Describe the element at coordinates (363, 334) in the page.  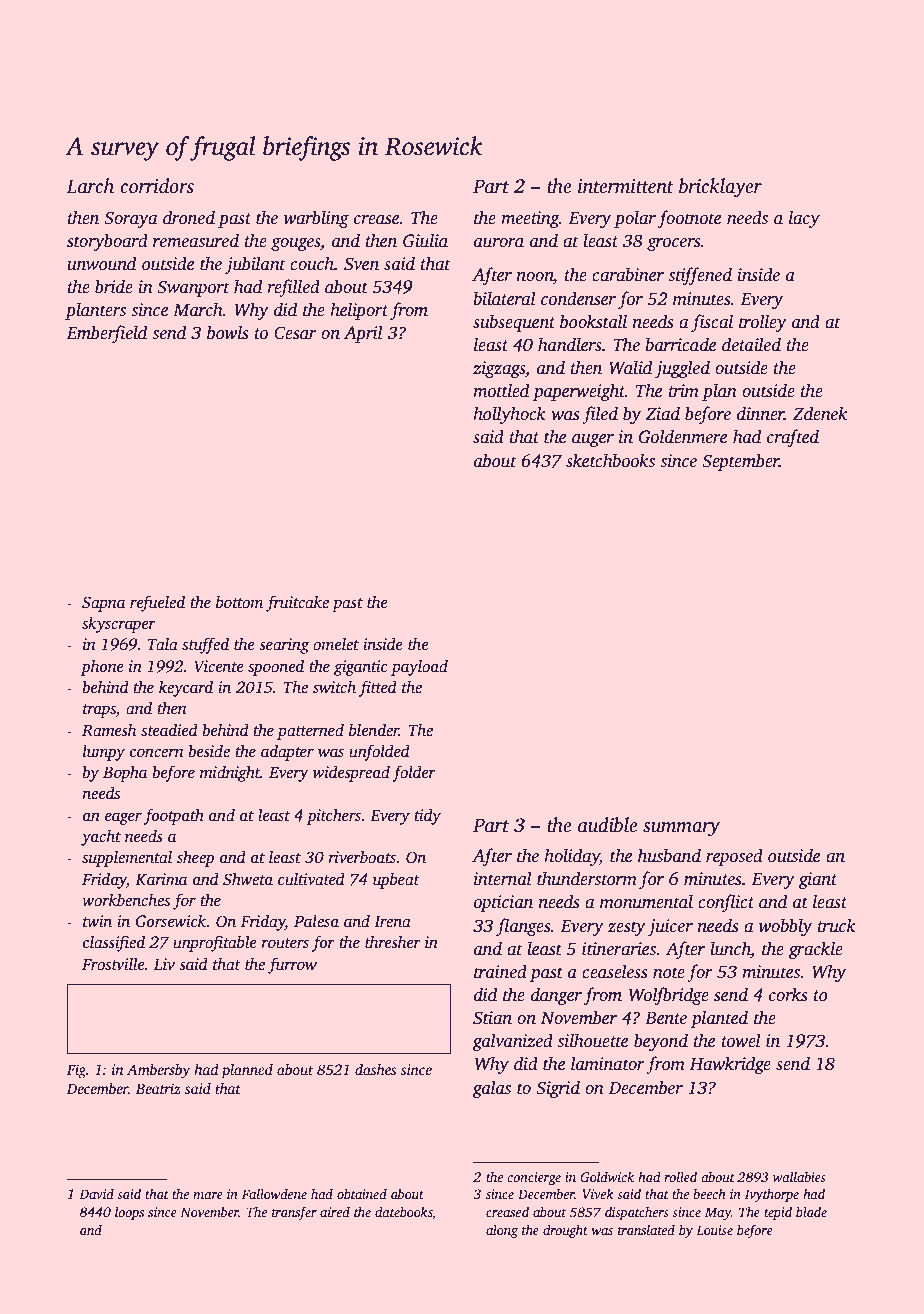
I see `April` at that location.
